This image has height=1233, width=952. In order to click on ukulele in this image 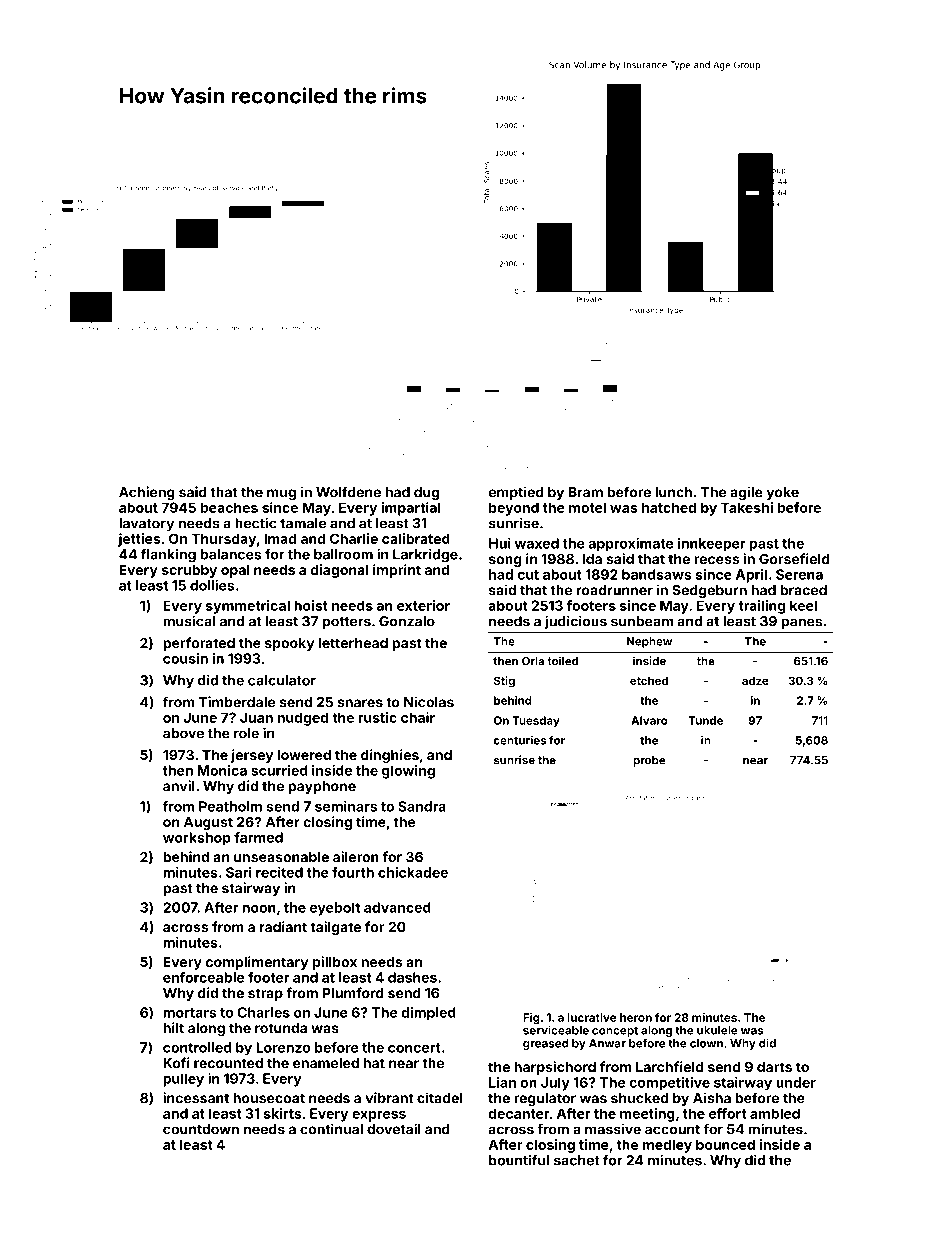, I will do `click(717, 1030)`.
